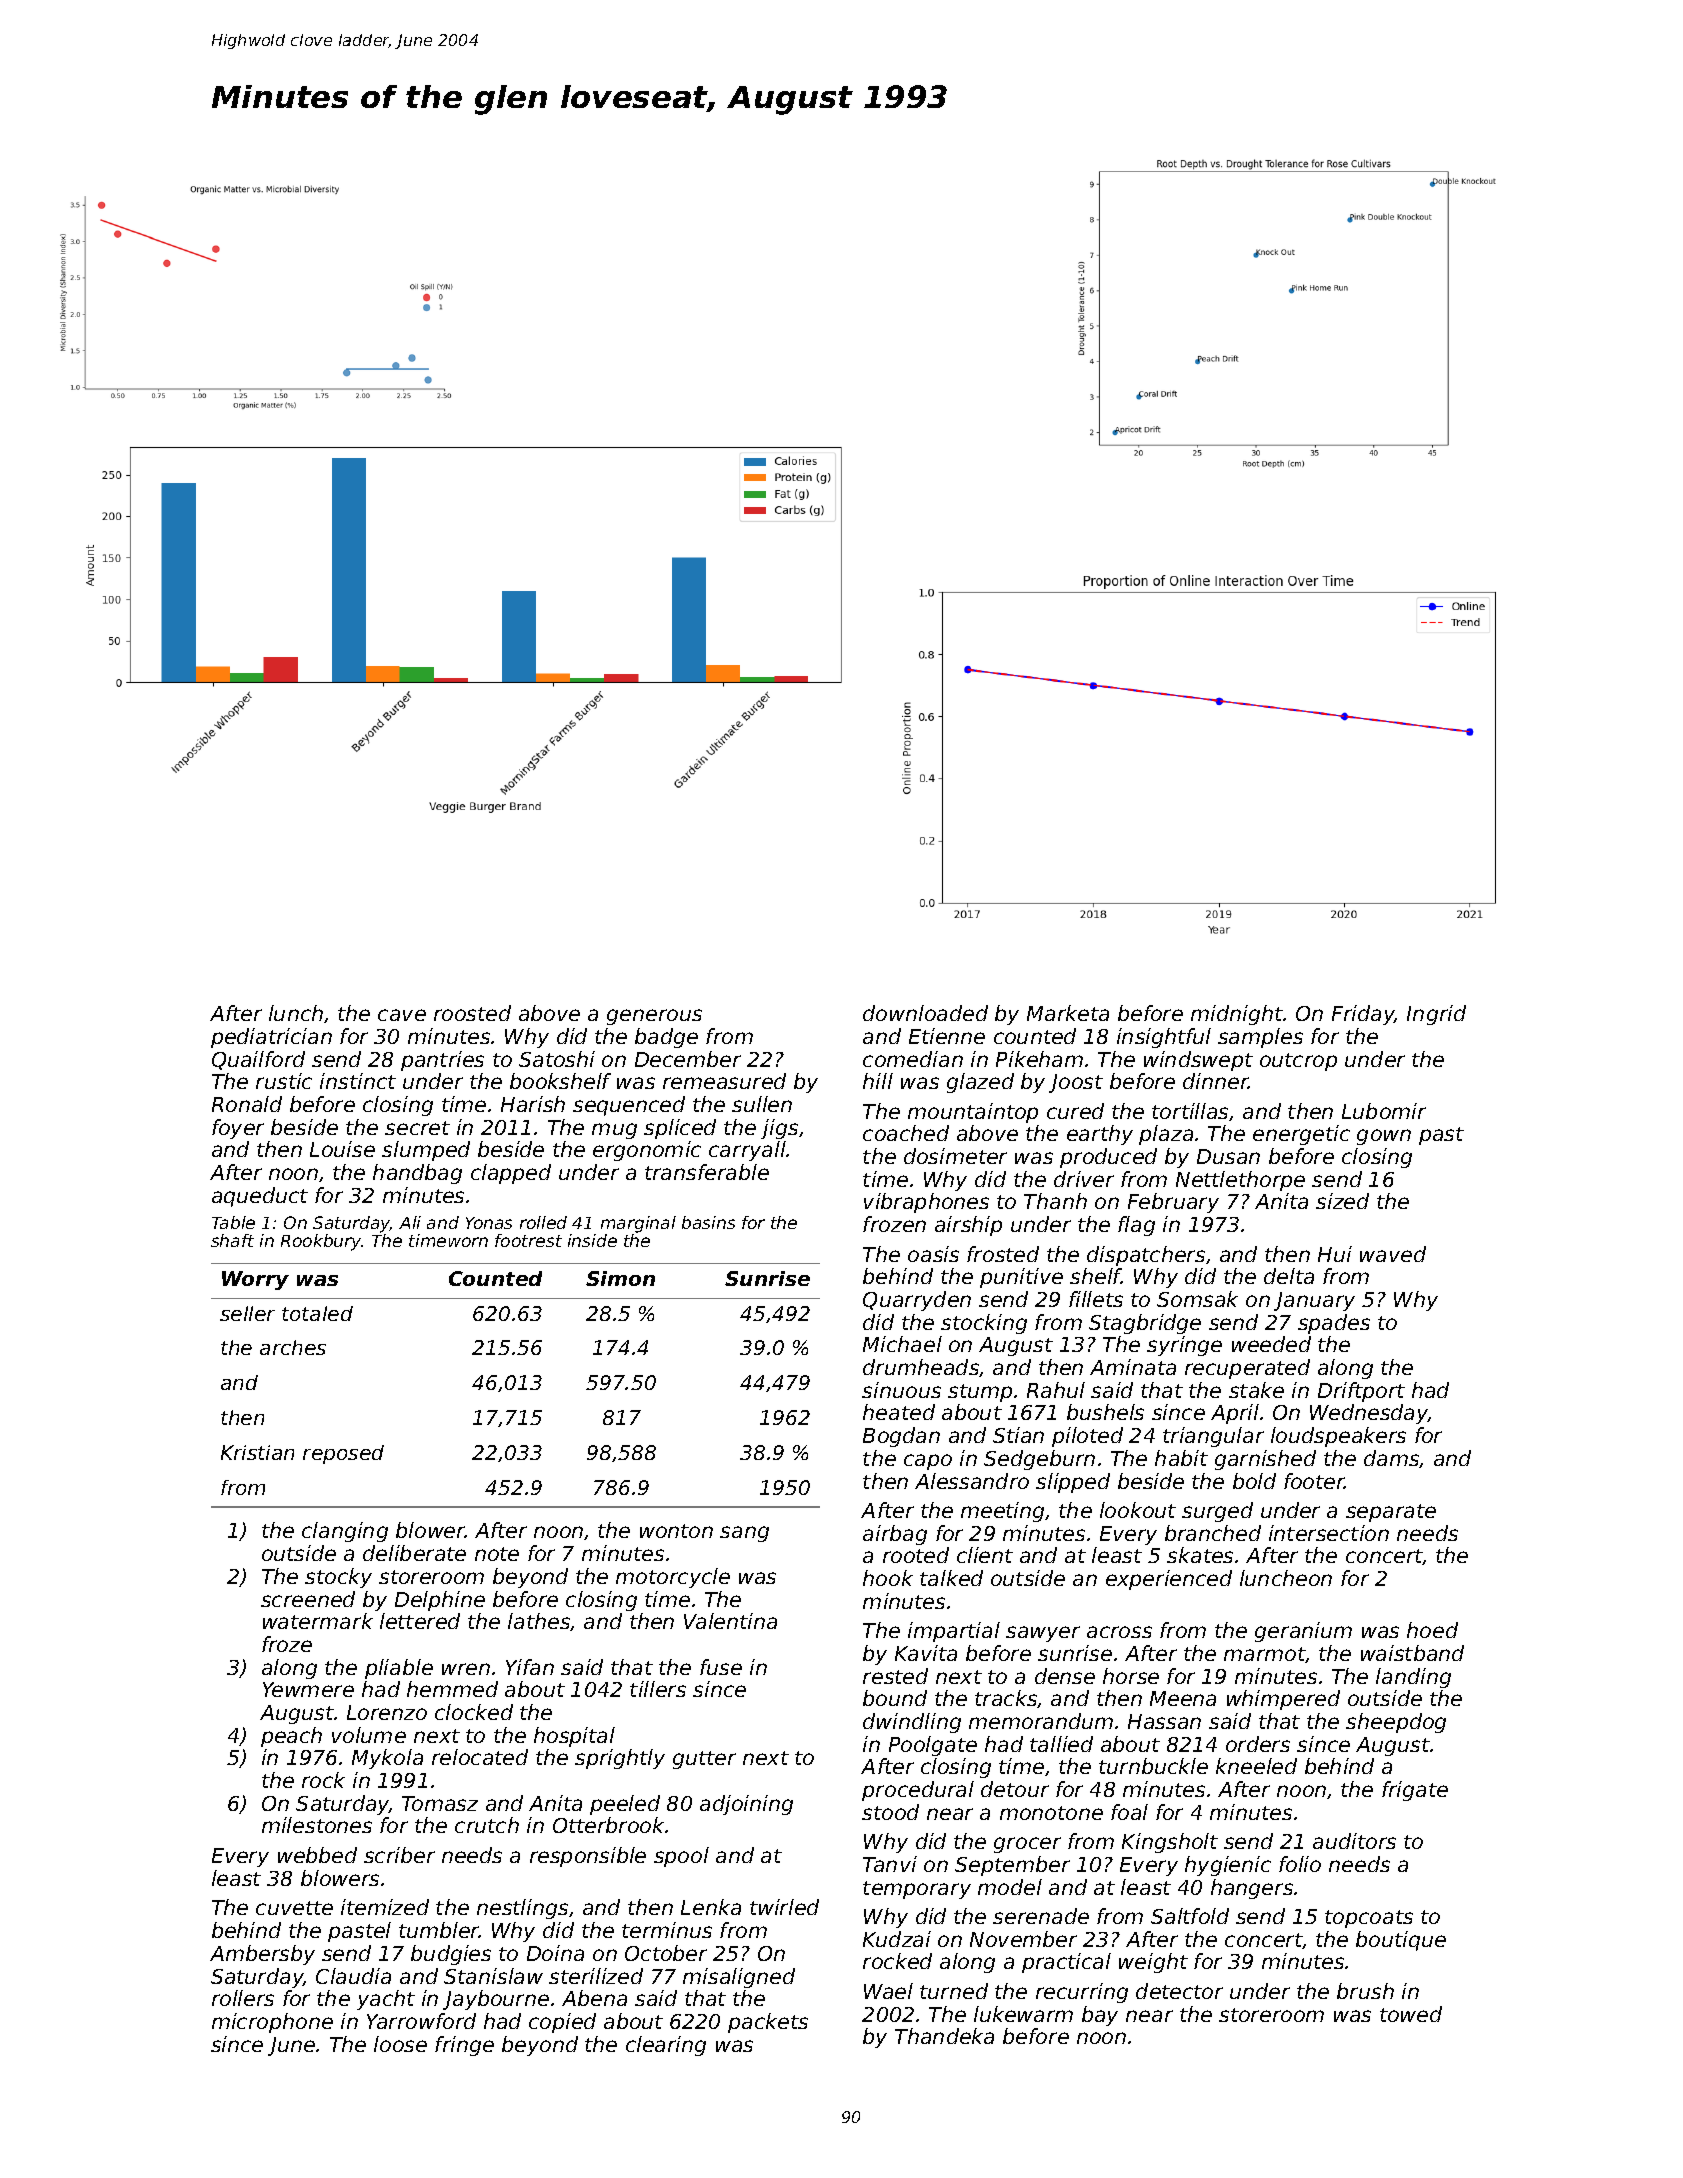  Describe the element at coordinates (472, 1013) in the screenshot. I see `roosted` at that location.
